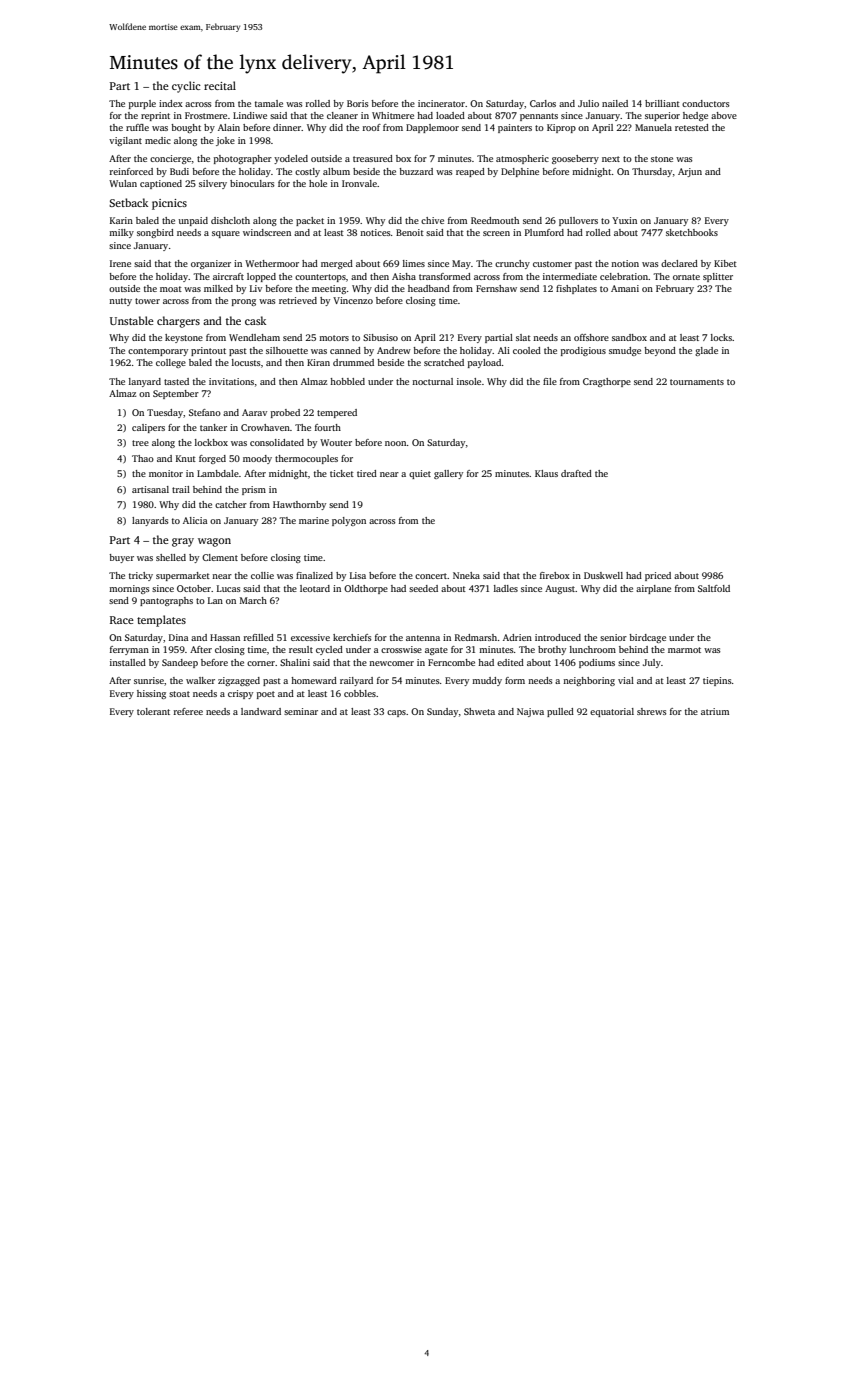  What do you see at coordinates (706, 351) in the image?
I see `glade` at bounding box center [706, 351].
